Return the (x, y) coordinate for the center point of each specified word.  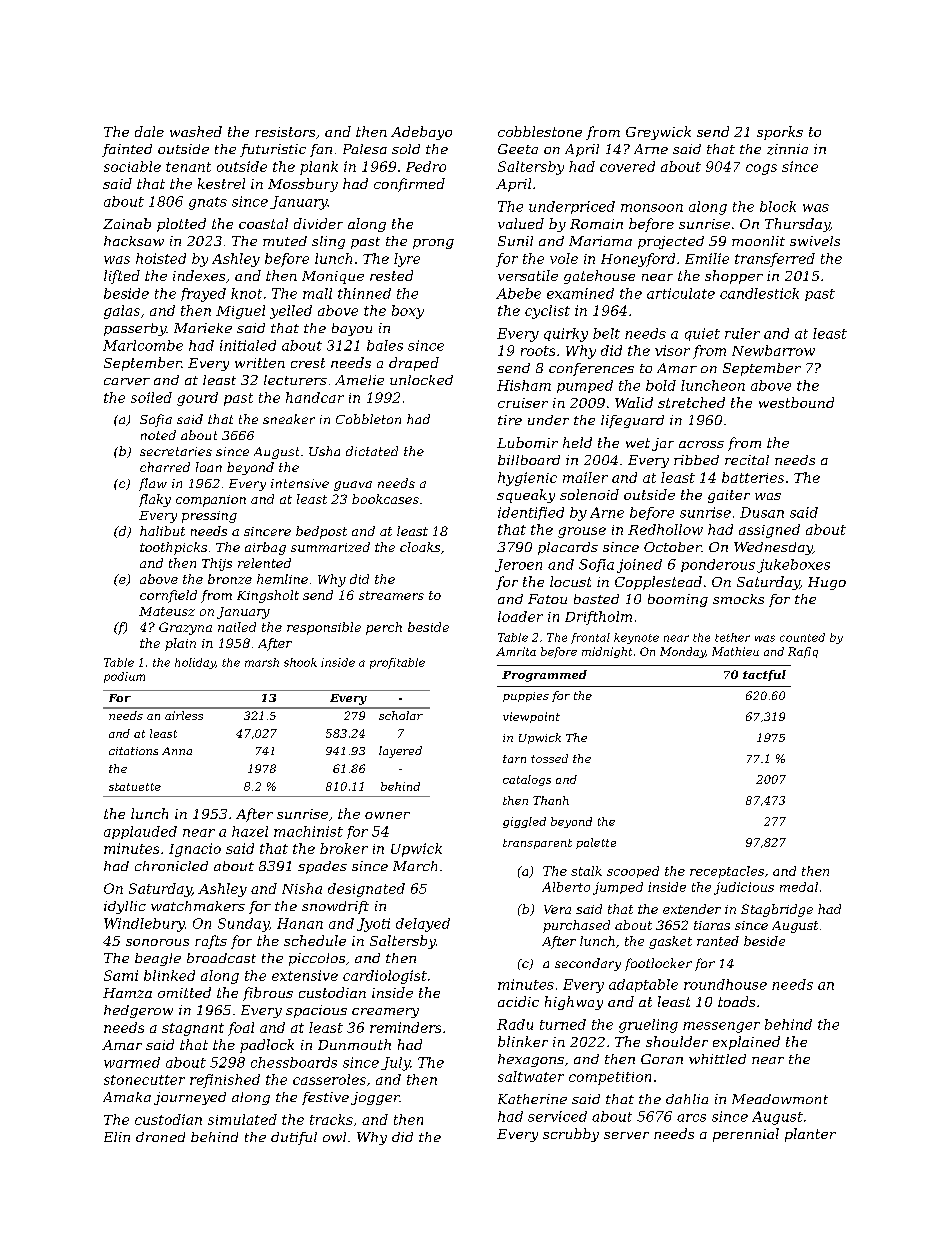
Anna (177, 751)
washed (196, 131)
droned (160, 1137)
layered (400, 752)
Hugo (827, 583)
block (778, 206)
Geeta (518, 149)
